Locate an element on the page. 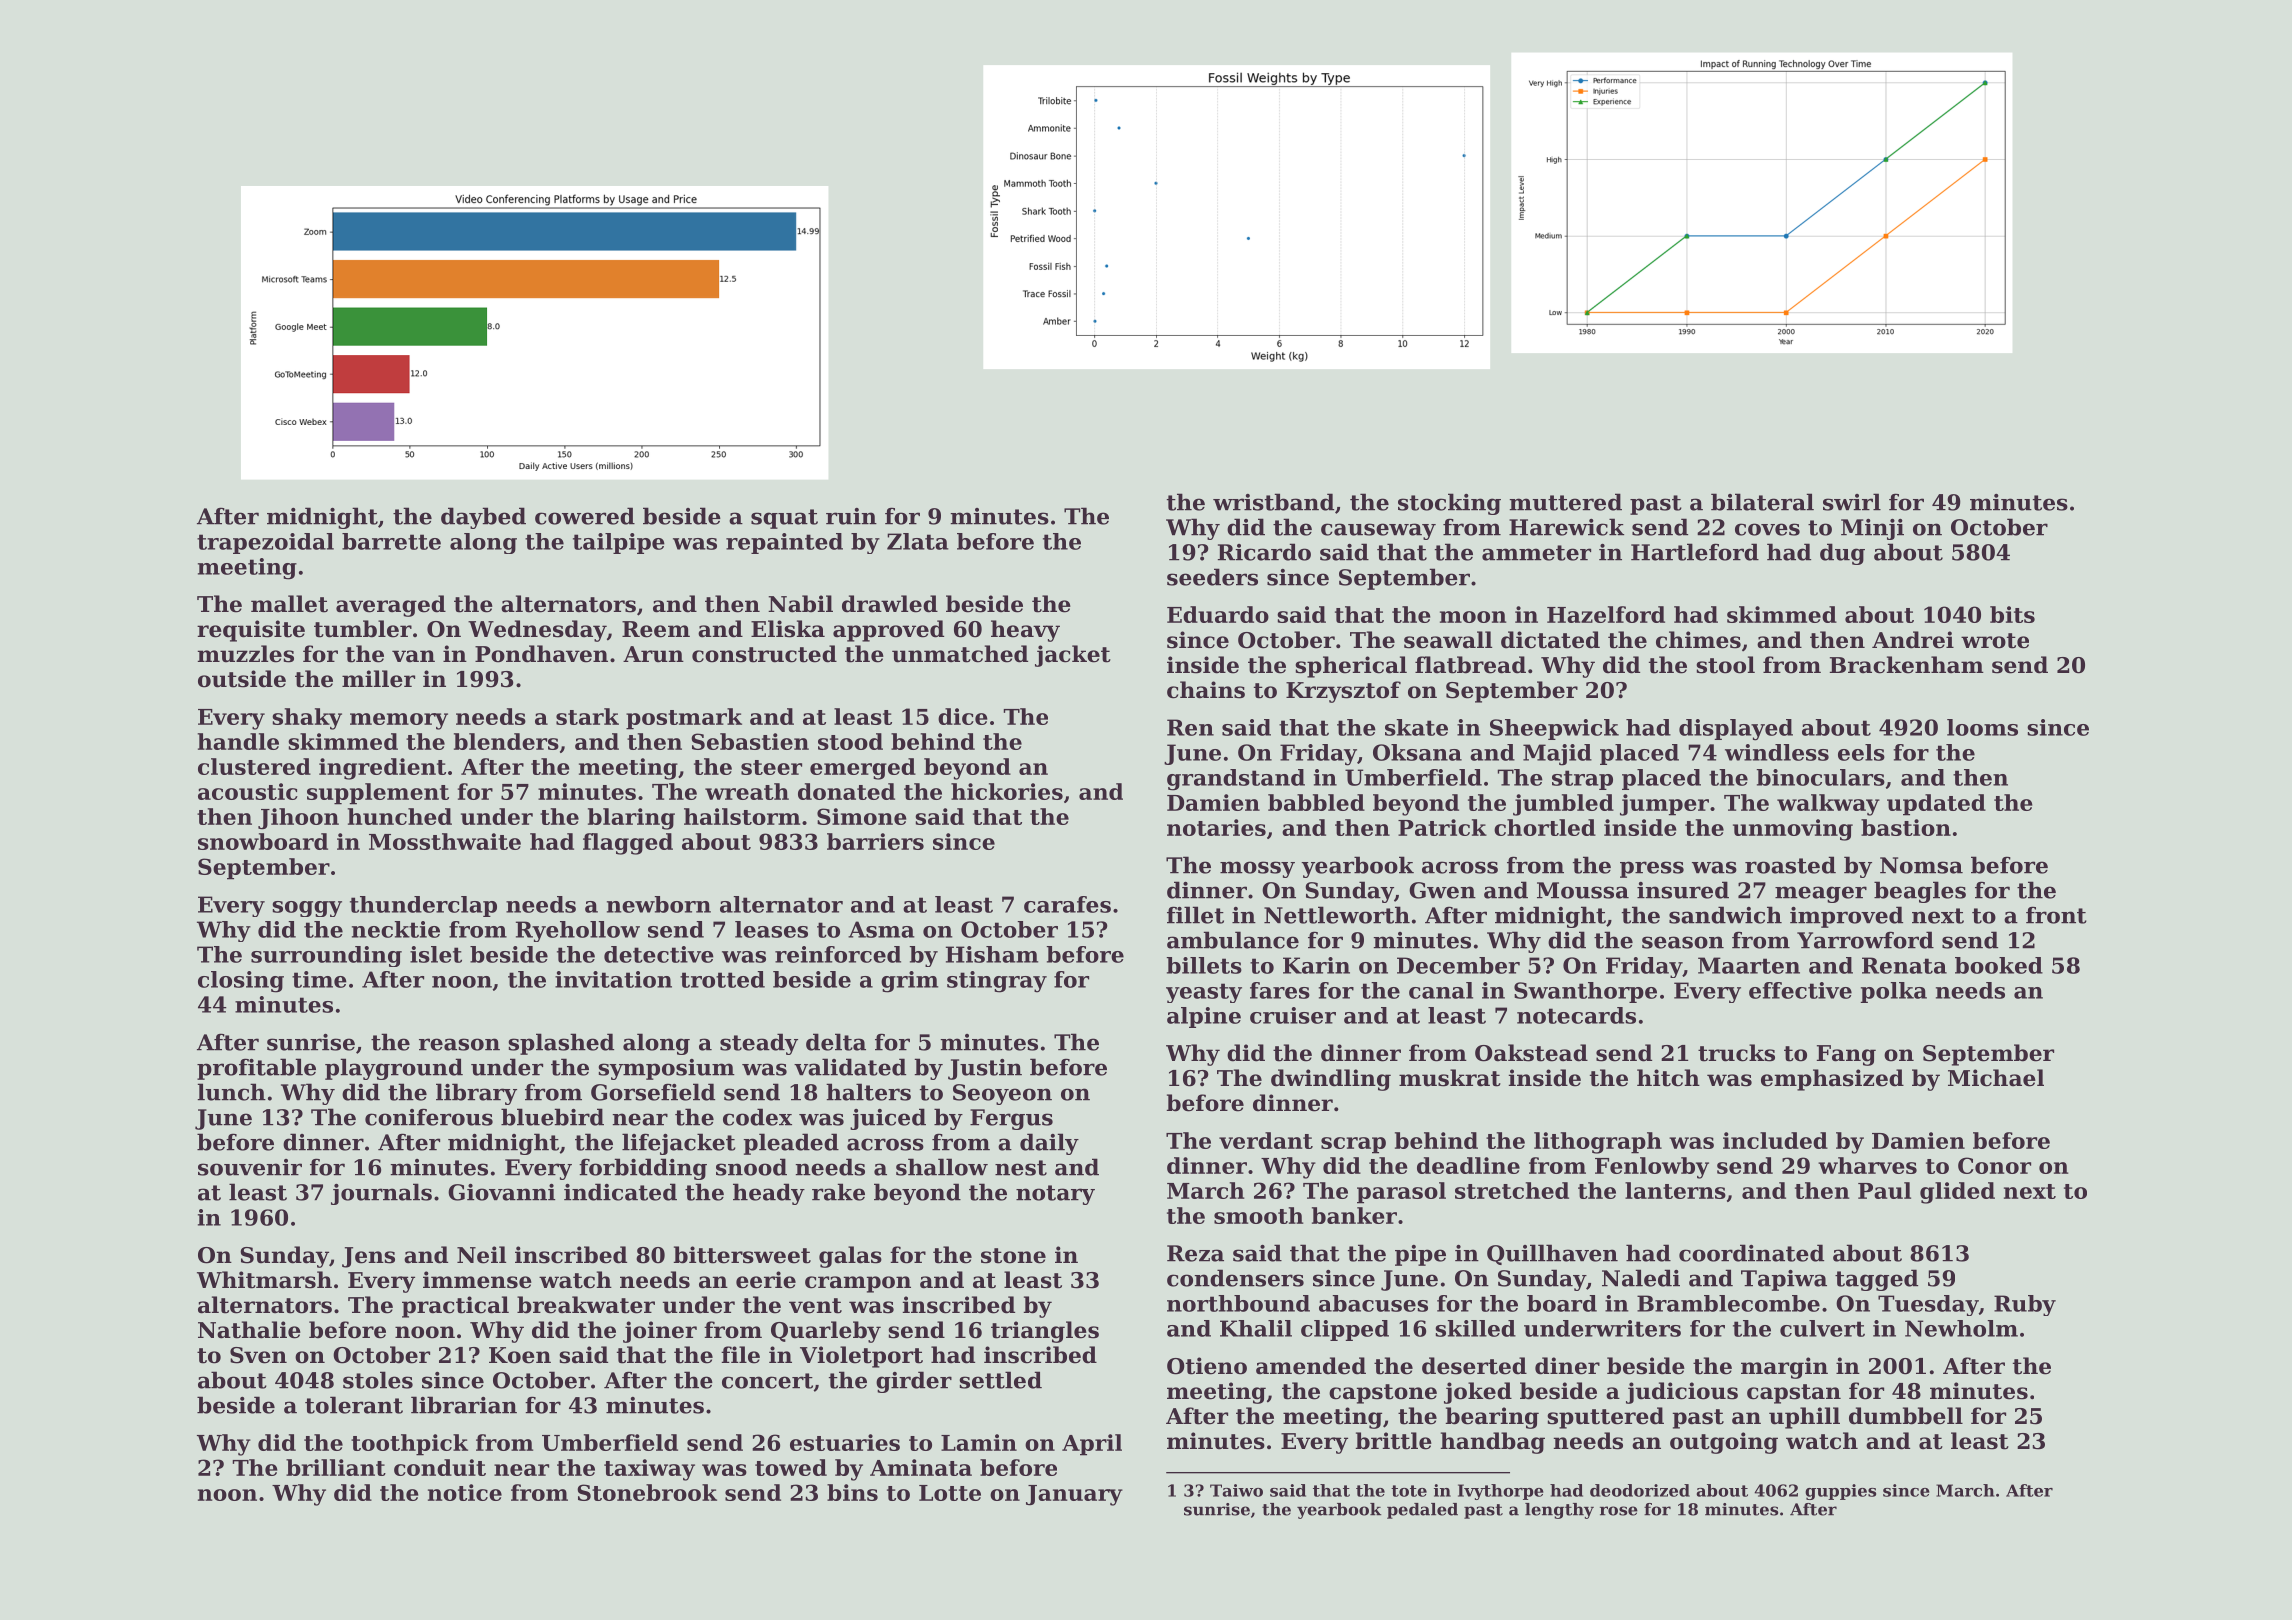 This page has height=1620, width=2292. tolerant is located at coordinates (354, 1405).
